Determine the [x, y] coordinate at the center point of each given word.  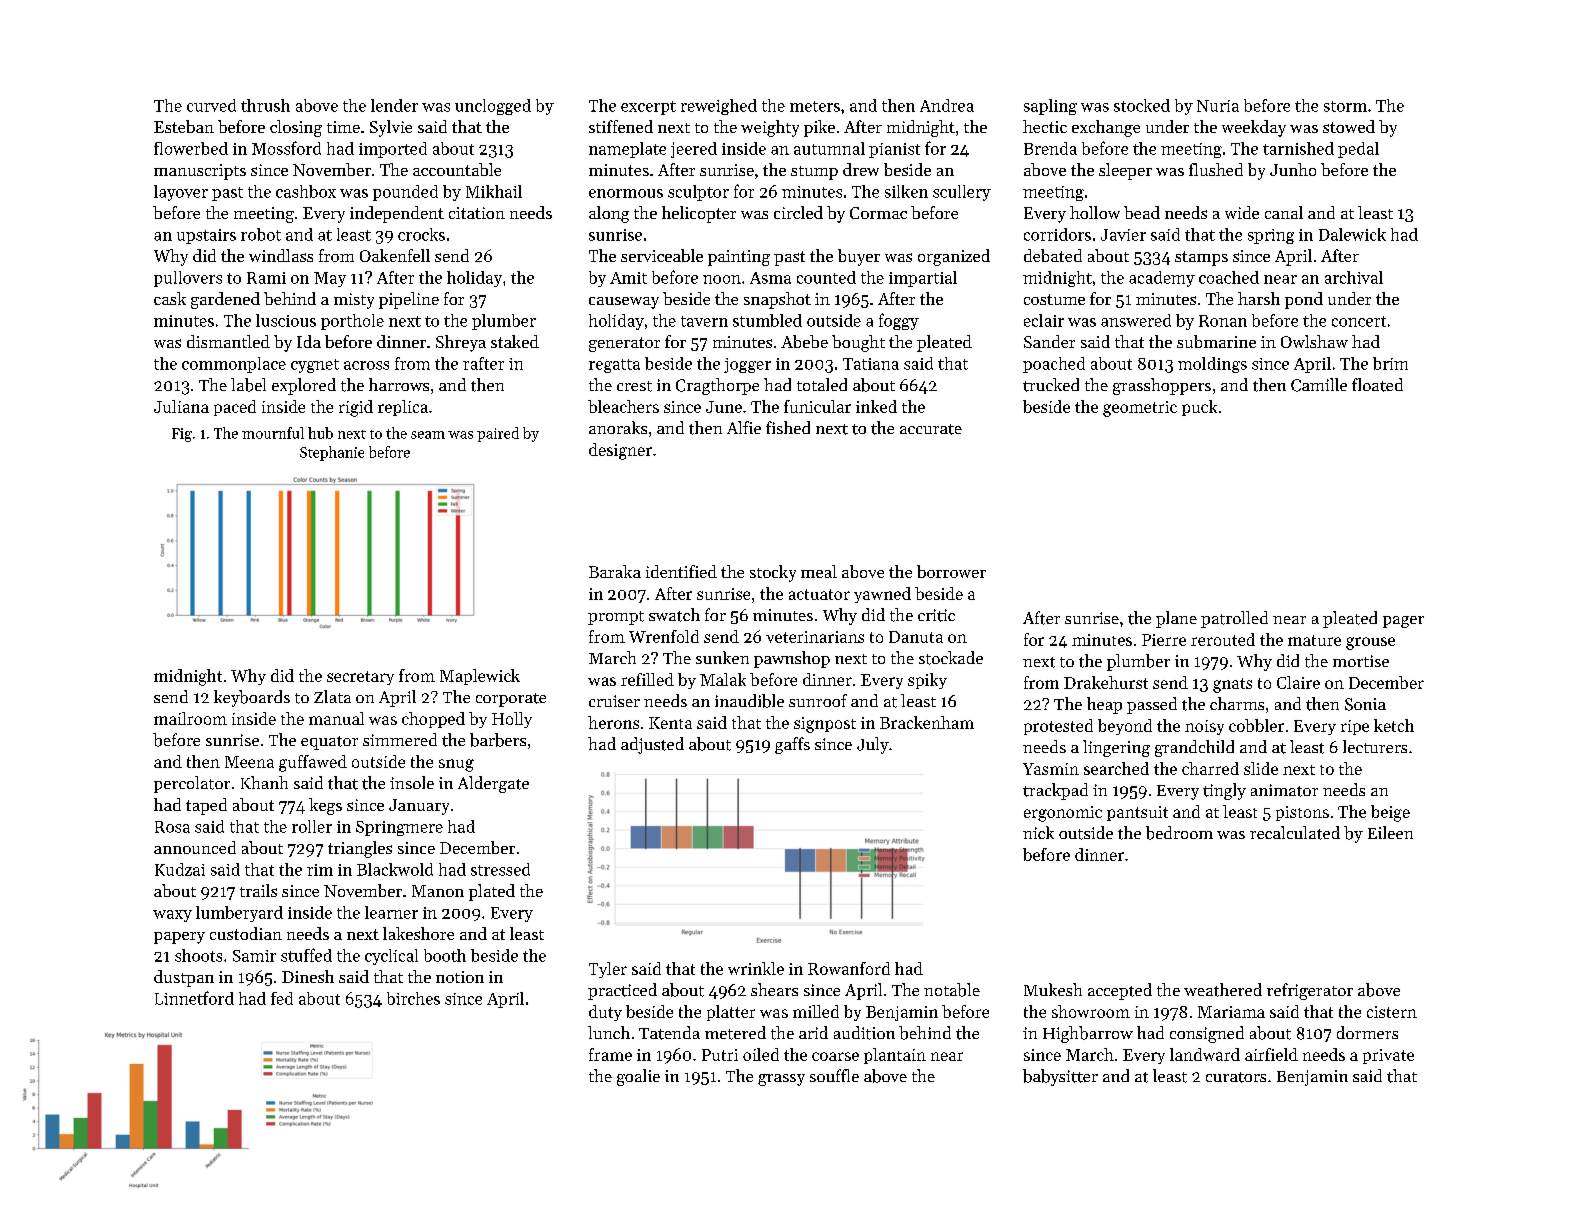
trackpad [1055, 791]
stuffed [306, 955]
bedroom [1179, 833]
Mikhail [494, 191]
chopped [433, 720]
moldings [1212, 365]
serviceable [662, 255]
